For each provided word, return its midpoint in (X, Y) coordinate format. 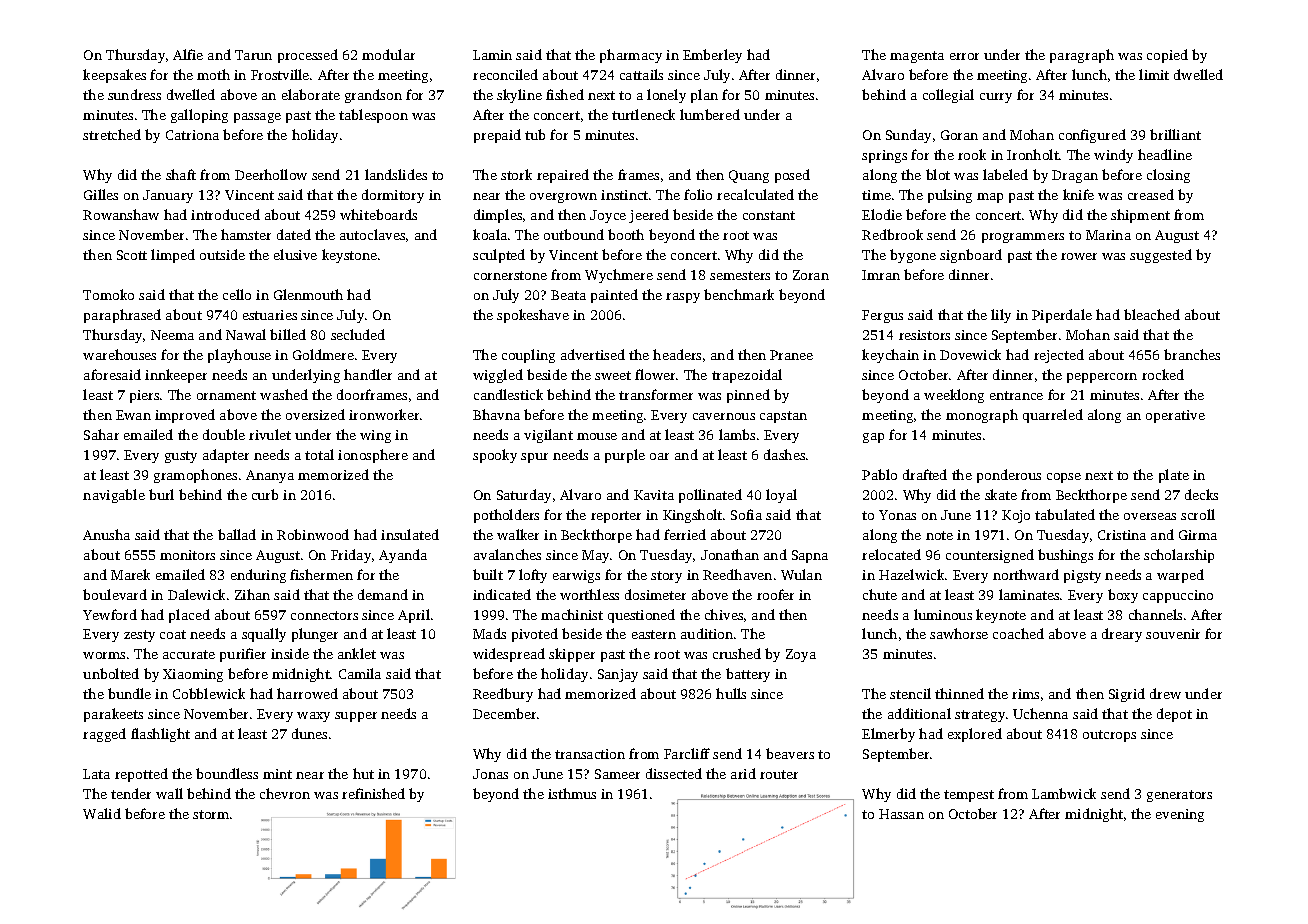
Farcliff (687, 753)
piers (144, 396)
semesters (740, 275)
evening (1180, 815)
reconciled (505, 74)
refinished (373, 793)
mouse (597, 436)
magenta (917, 57)
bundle (129, 693)
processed (308, 56)
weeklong (954, 396)
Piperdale (1062, 316)
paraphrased (122, 316)
